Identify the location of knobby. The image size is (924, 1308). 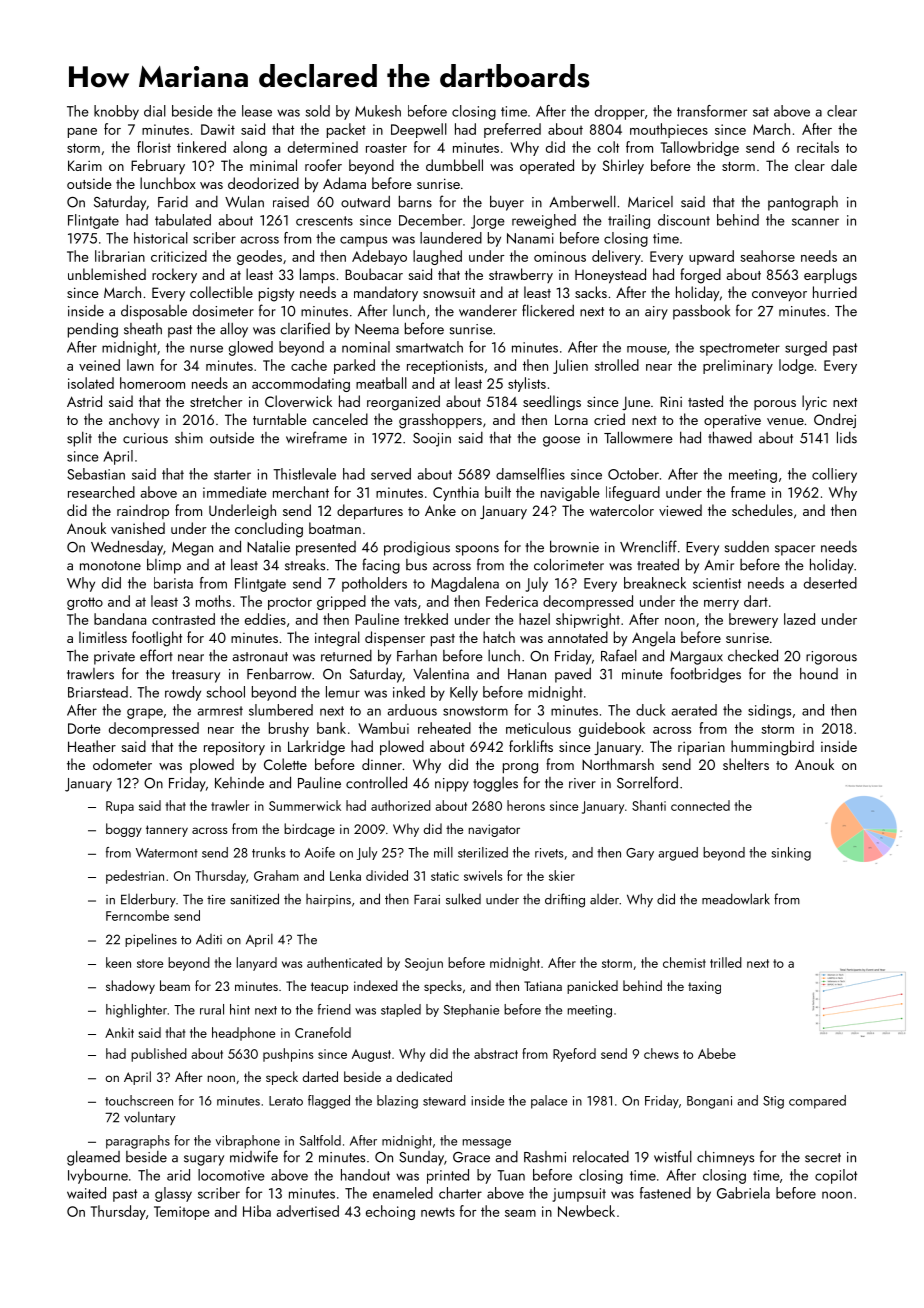
(116, 112).
